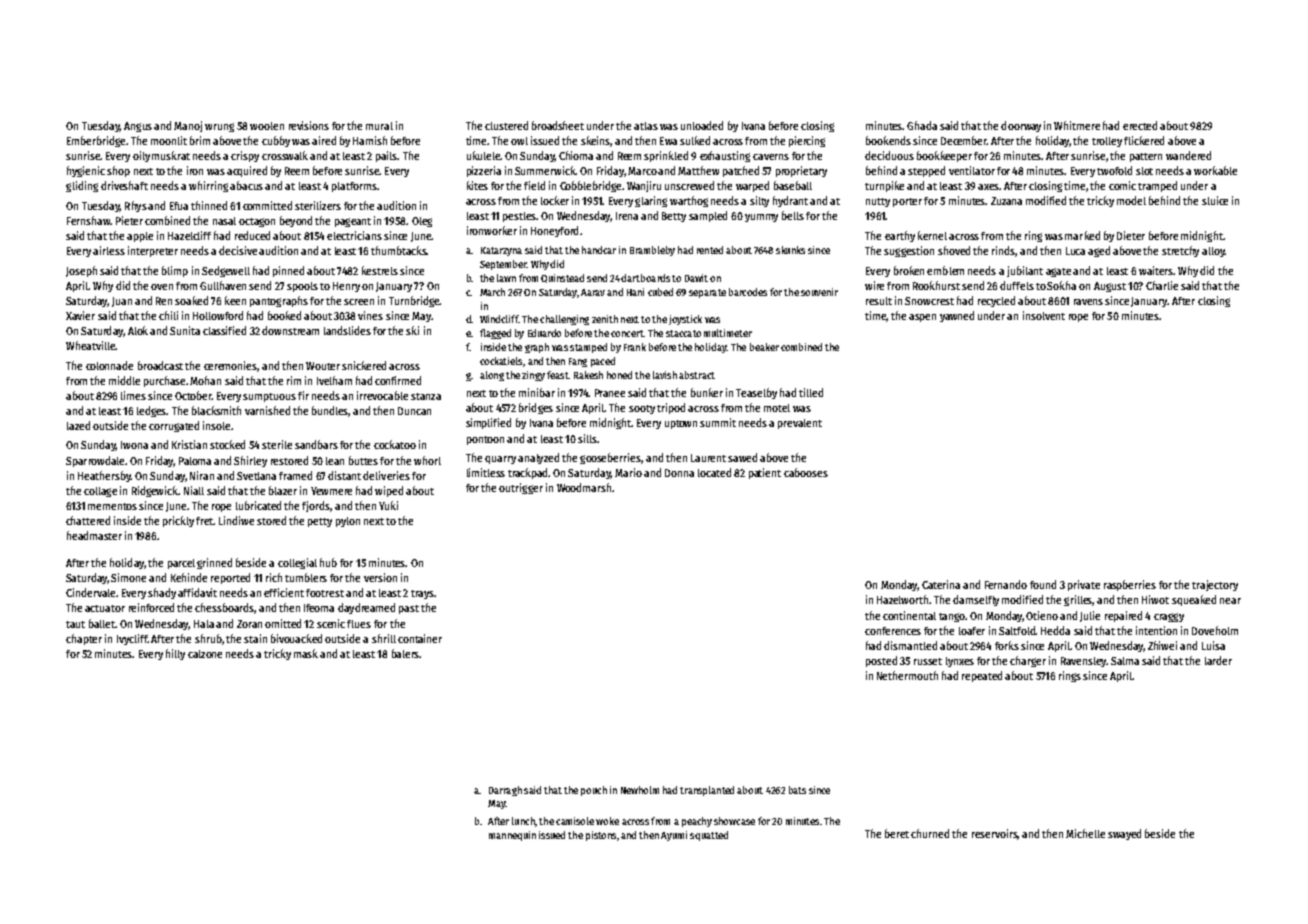 This document has height=924, width=1308. What do you see at coordinates (512, 836) in the document?
I see `mannequin` at bounding box center [512, 836].
